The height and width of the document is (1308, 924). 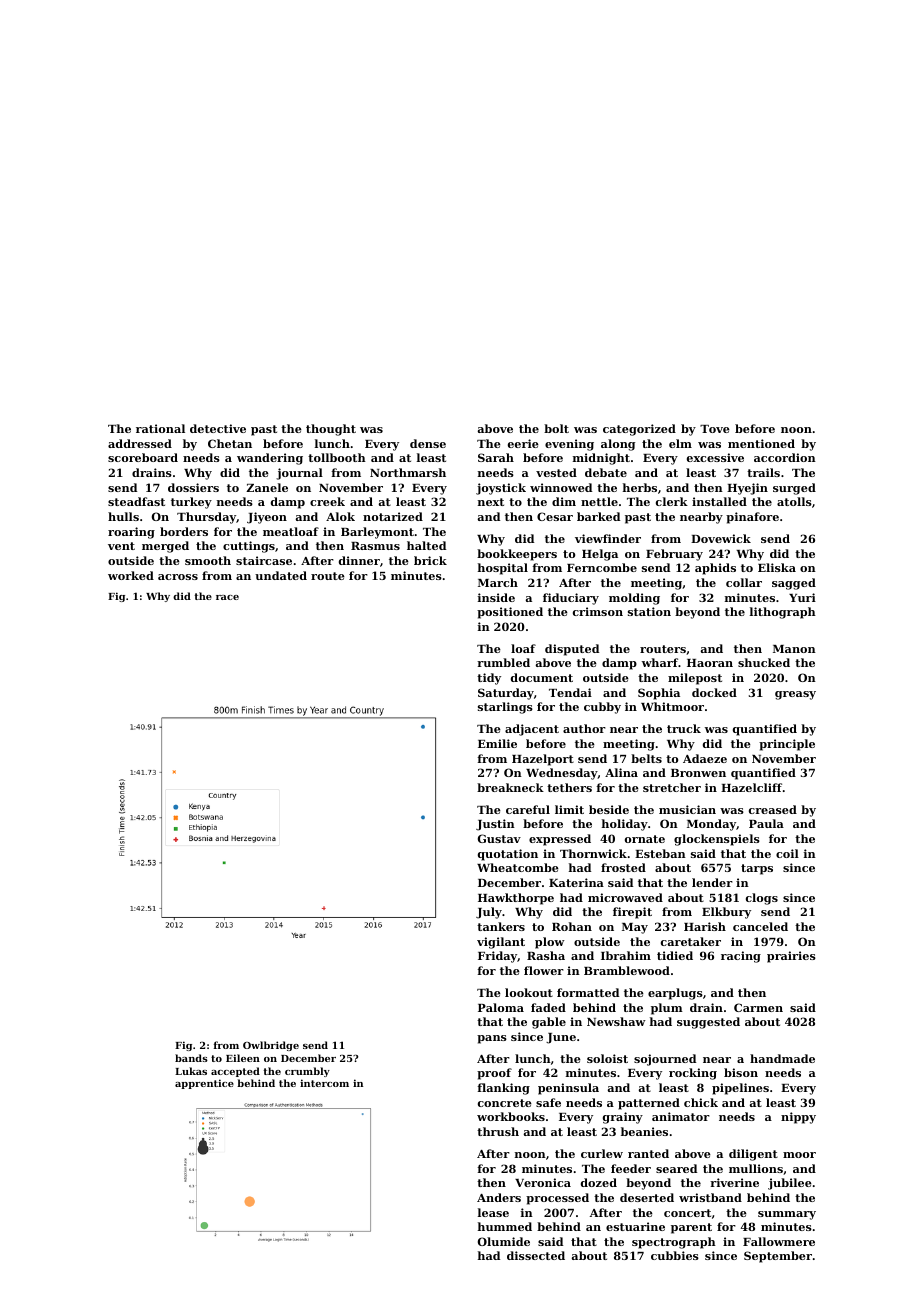 I want to click on rational, so click(x=160, y=428).
